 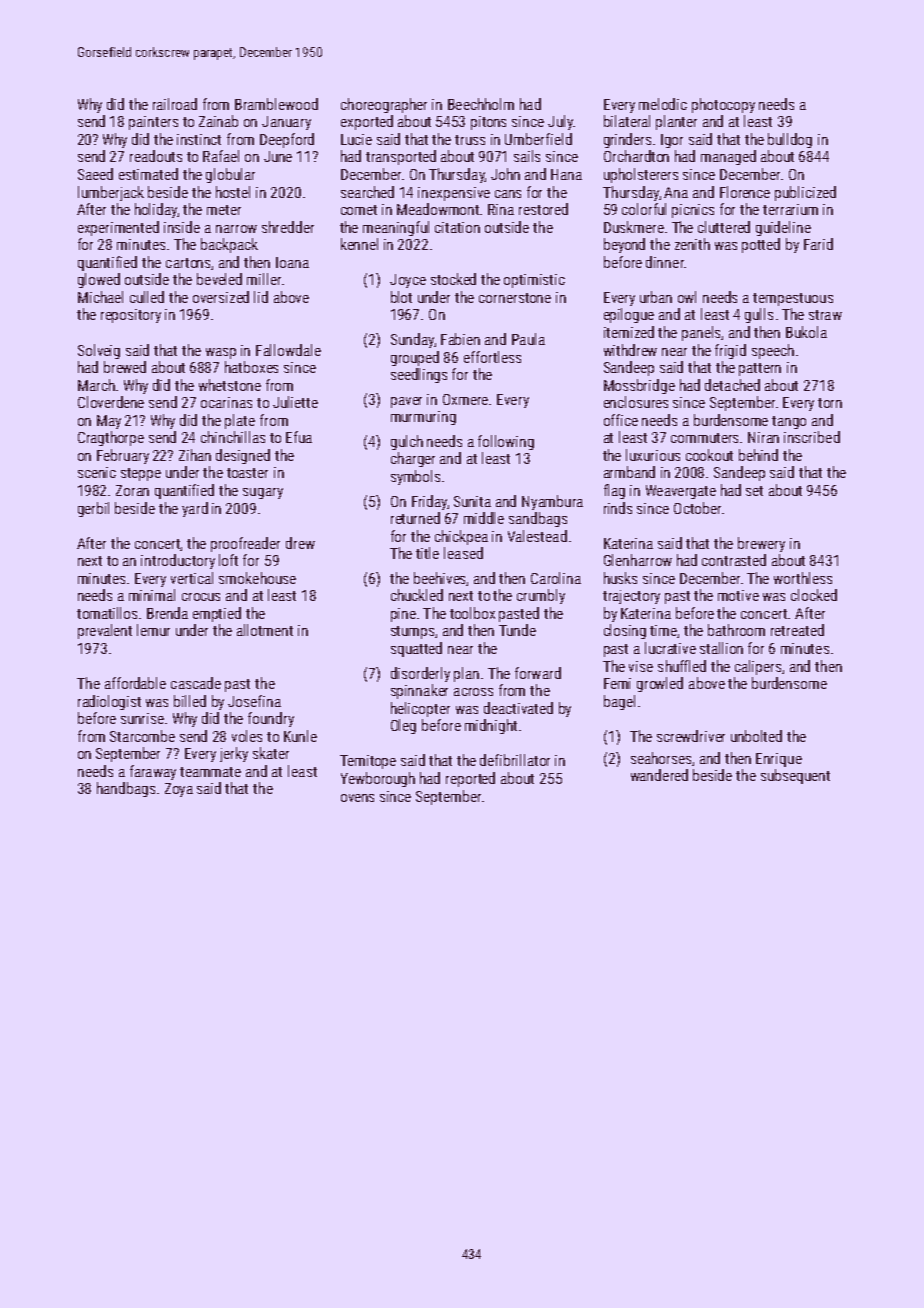 I want to click on railroad, so click(x=175, y=104).
